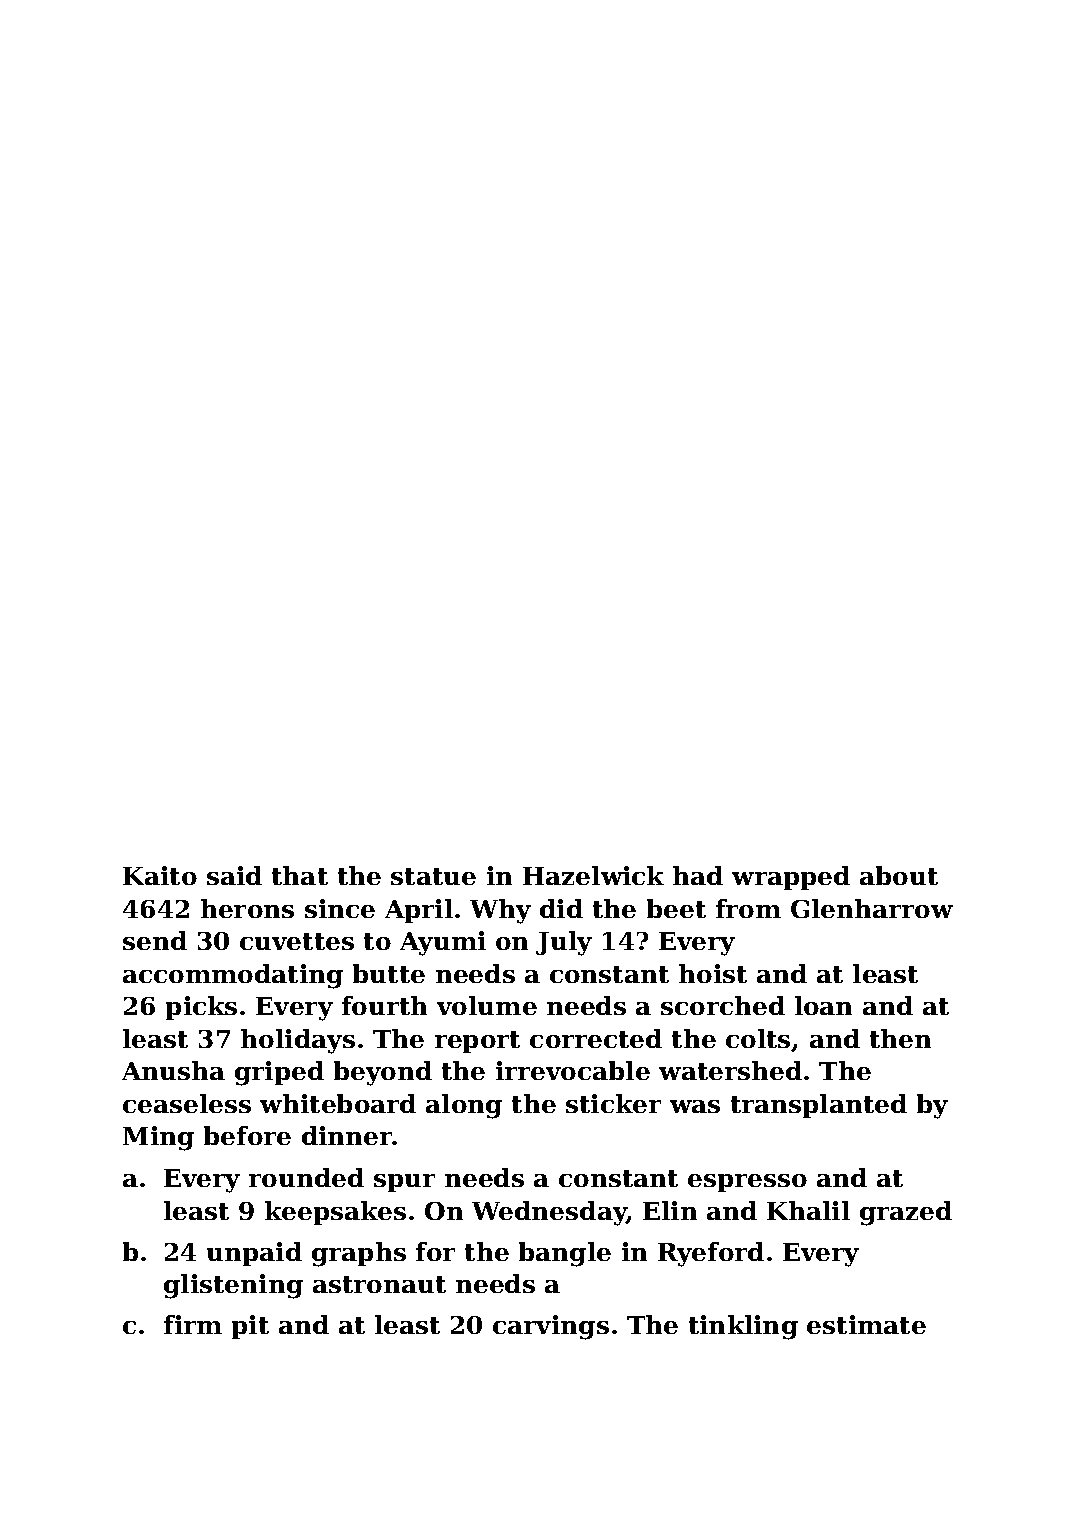  What do you see at coordinates (347, 1135) in the screenshot?
I see `dinner` at bounding box center [347, 1135].
